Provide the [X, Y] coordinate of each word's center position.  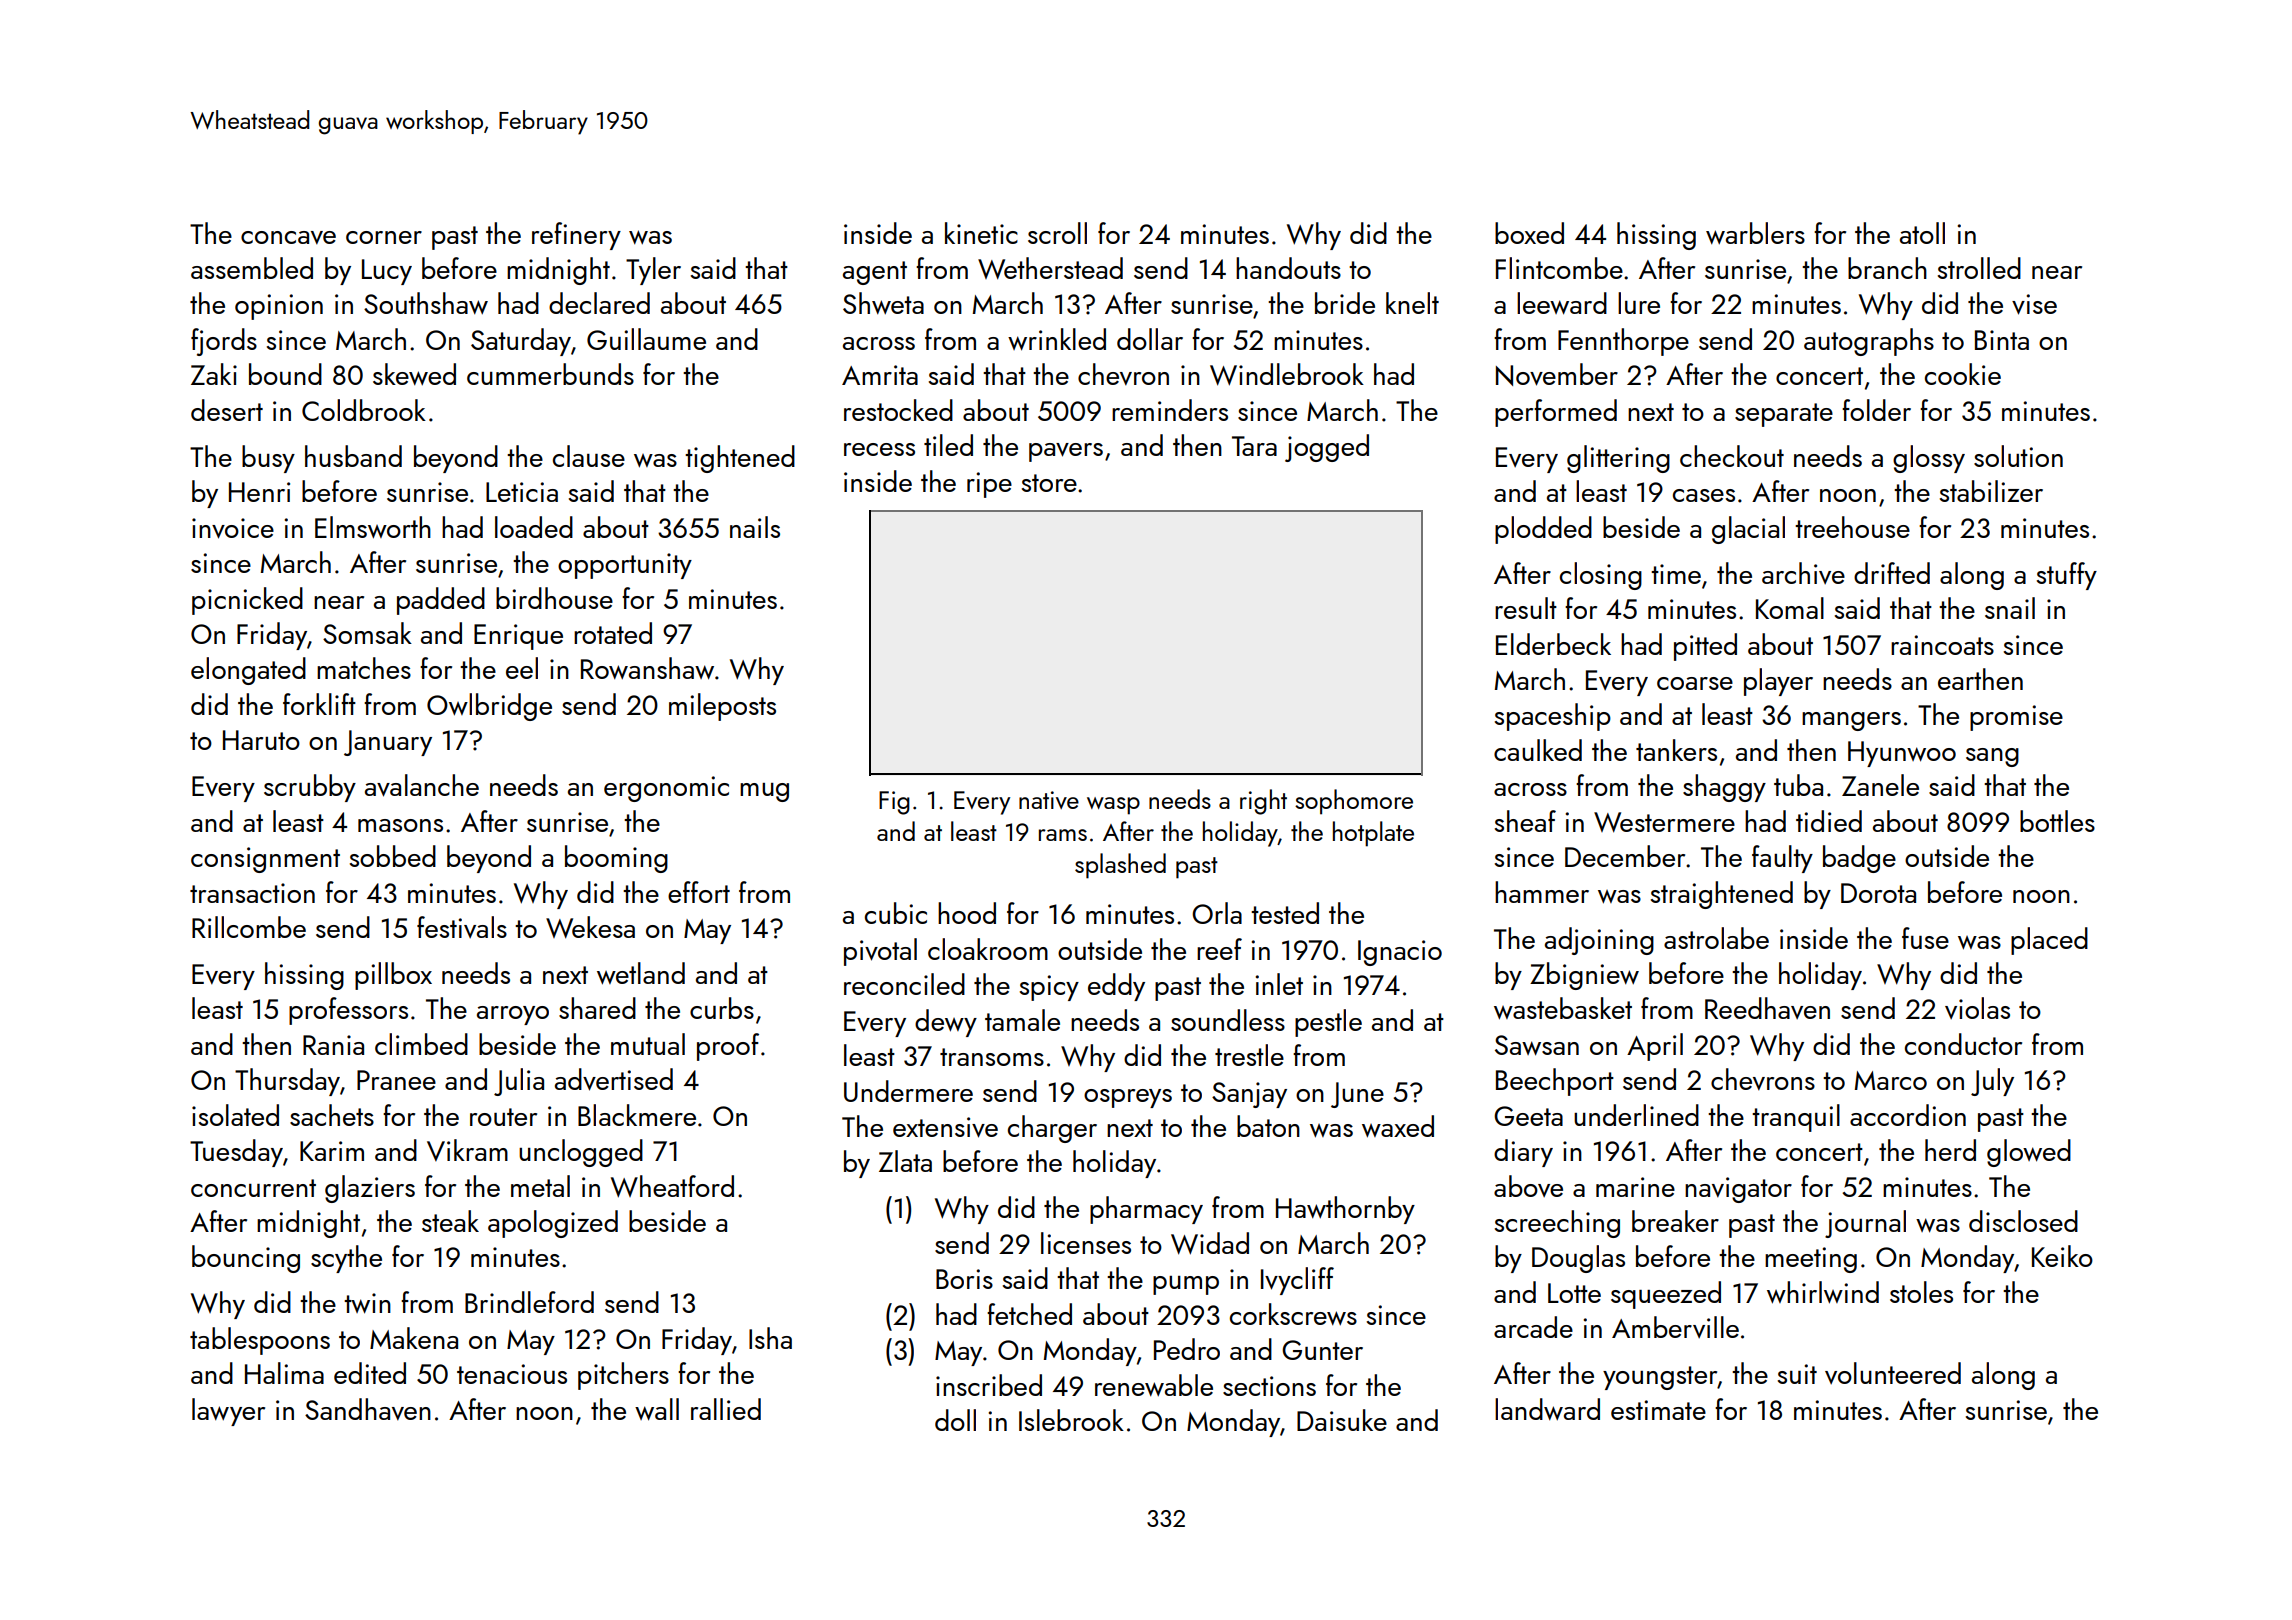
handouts [1288, 268]
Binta [2002, 340]
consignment [265, 860]
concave [288, 238]
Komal [1790, 608]
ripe [989, 485]
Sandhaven [368, 1409]
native [1049, 800]
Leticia [522, 492]
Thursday [287, 1082]
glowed [2029, 1153]
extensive [945, 1127]
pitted [1705, 647]
